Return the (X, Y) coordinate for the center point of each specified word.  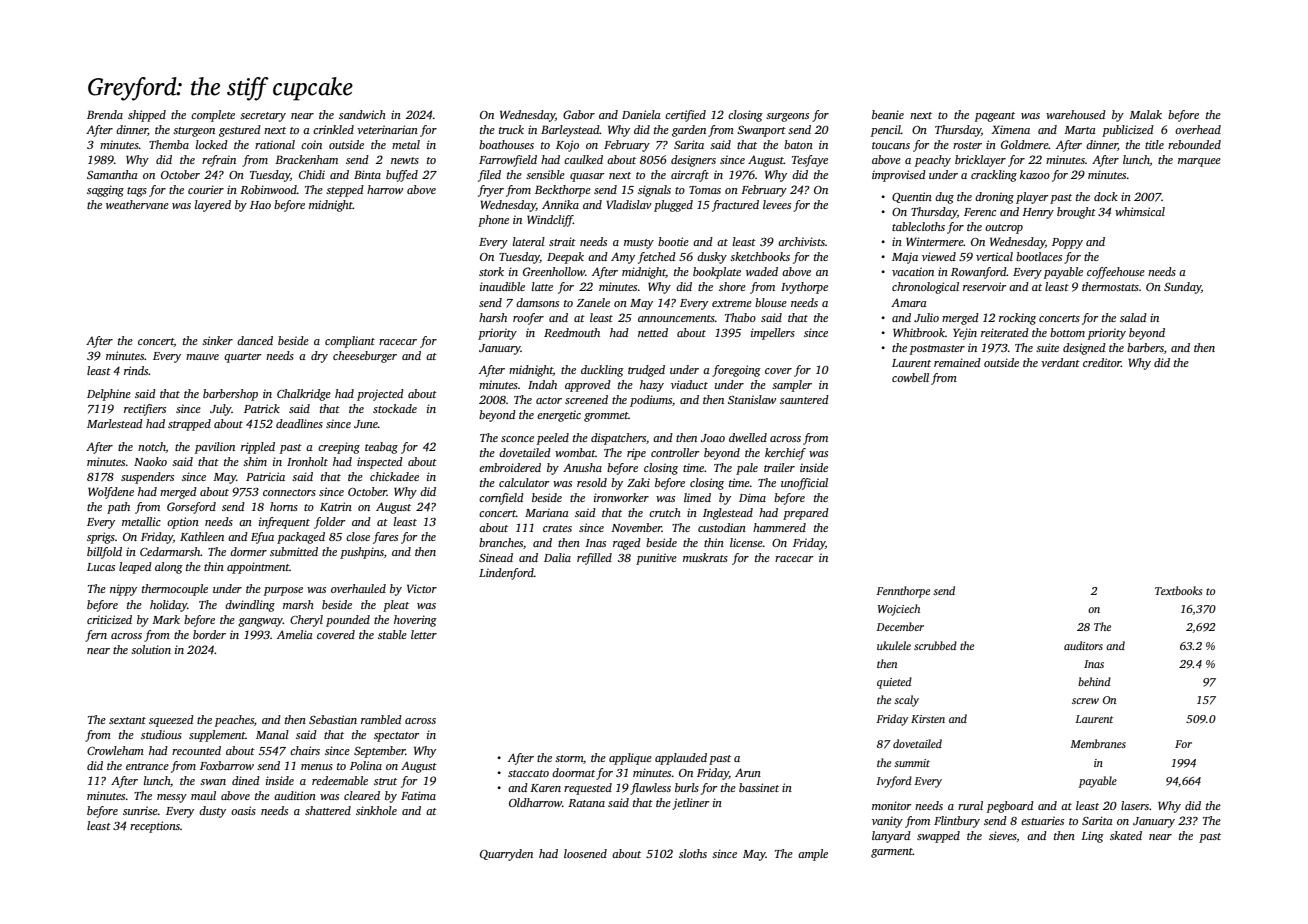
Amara (909, 303)
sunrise (140, 810)
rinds (136, 370)
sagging (105, 191)
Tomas (705, 190)
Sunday (1182, 288)
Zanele (593, 302)
